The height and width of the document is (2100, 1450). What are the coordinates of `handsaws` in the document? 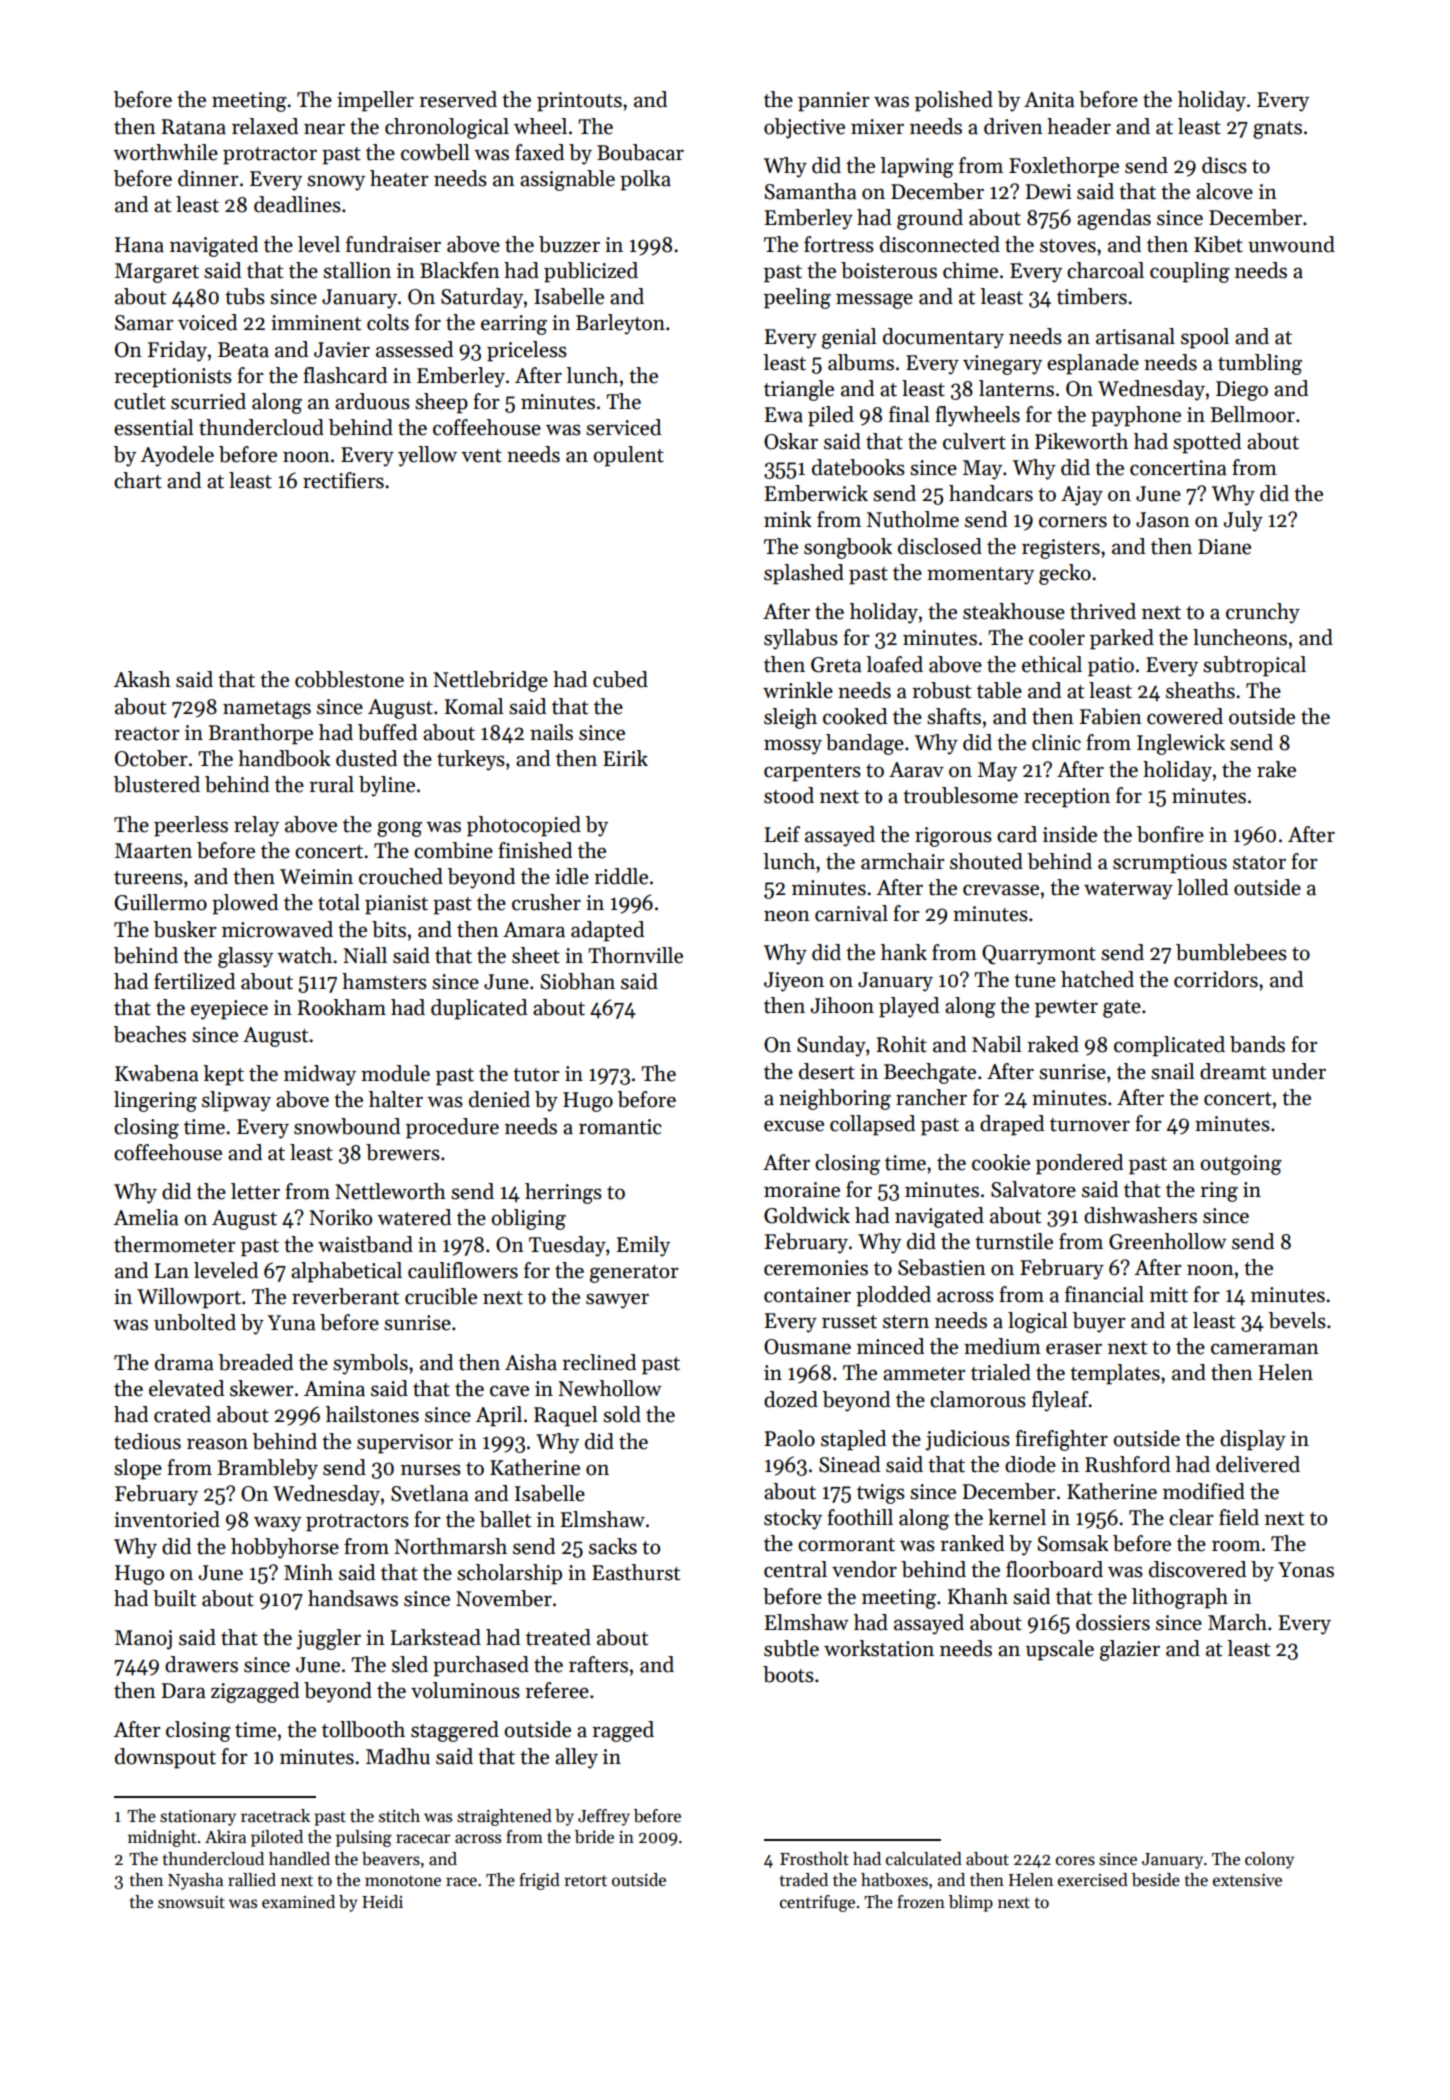 It's located at (353, 1598).
